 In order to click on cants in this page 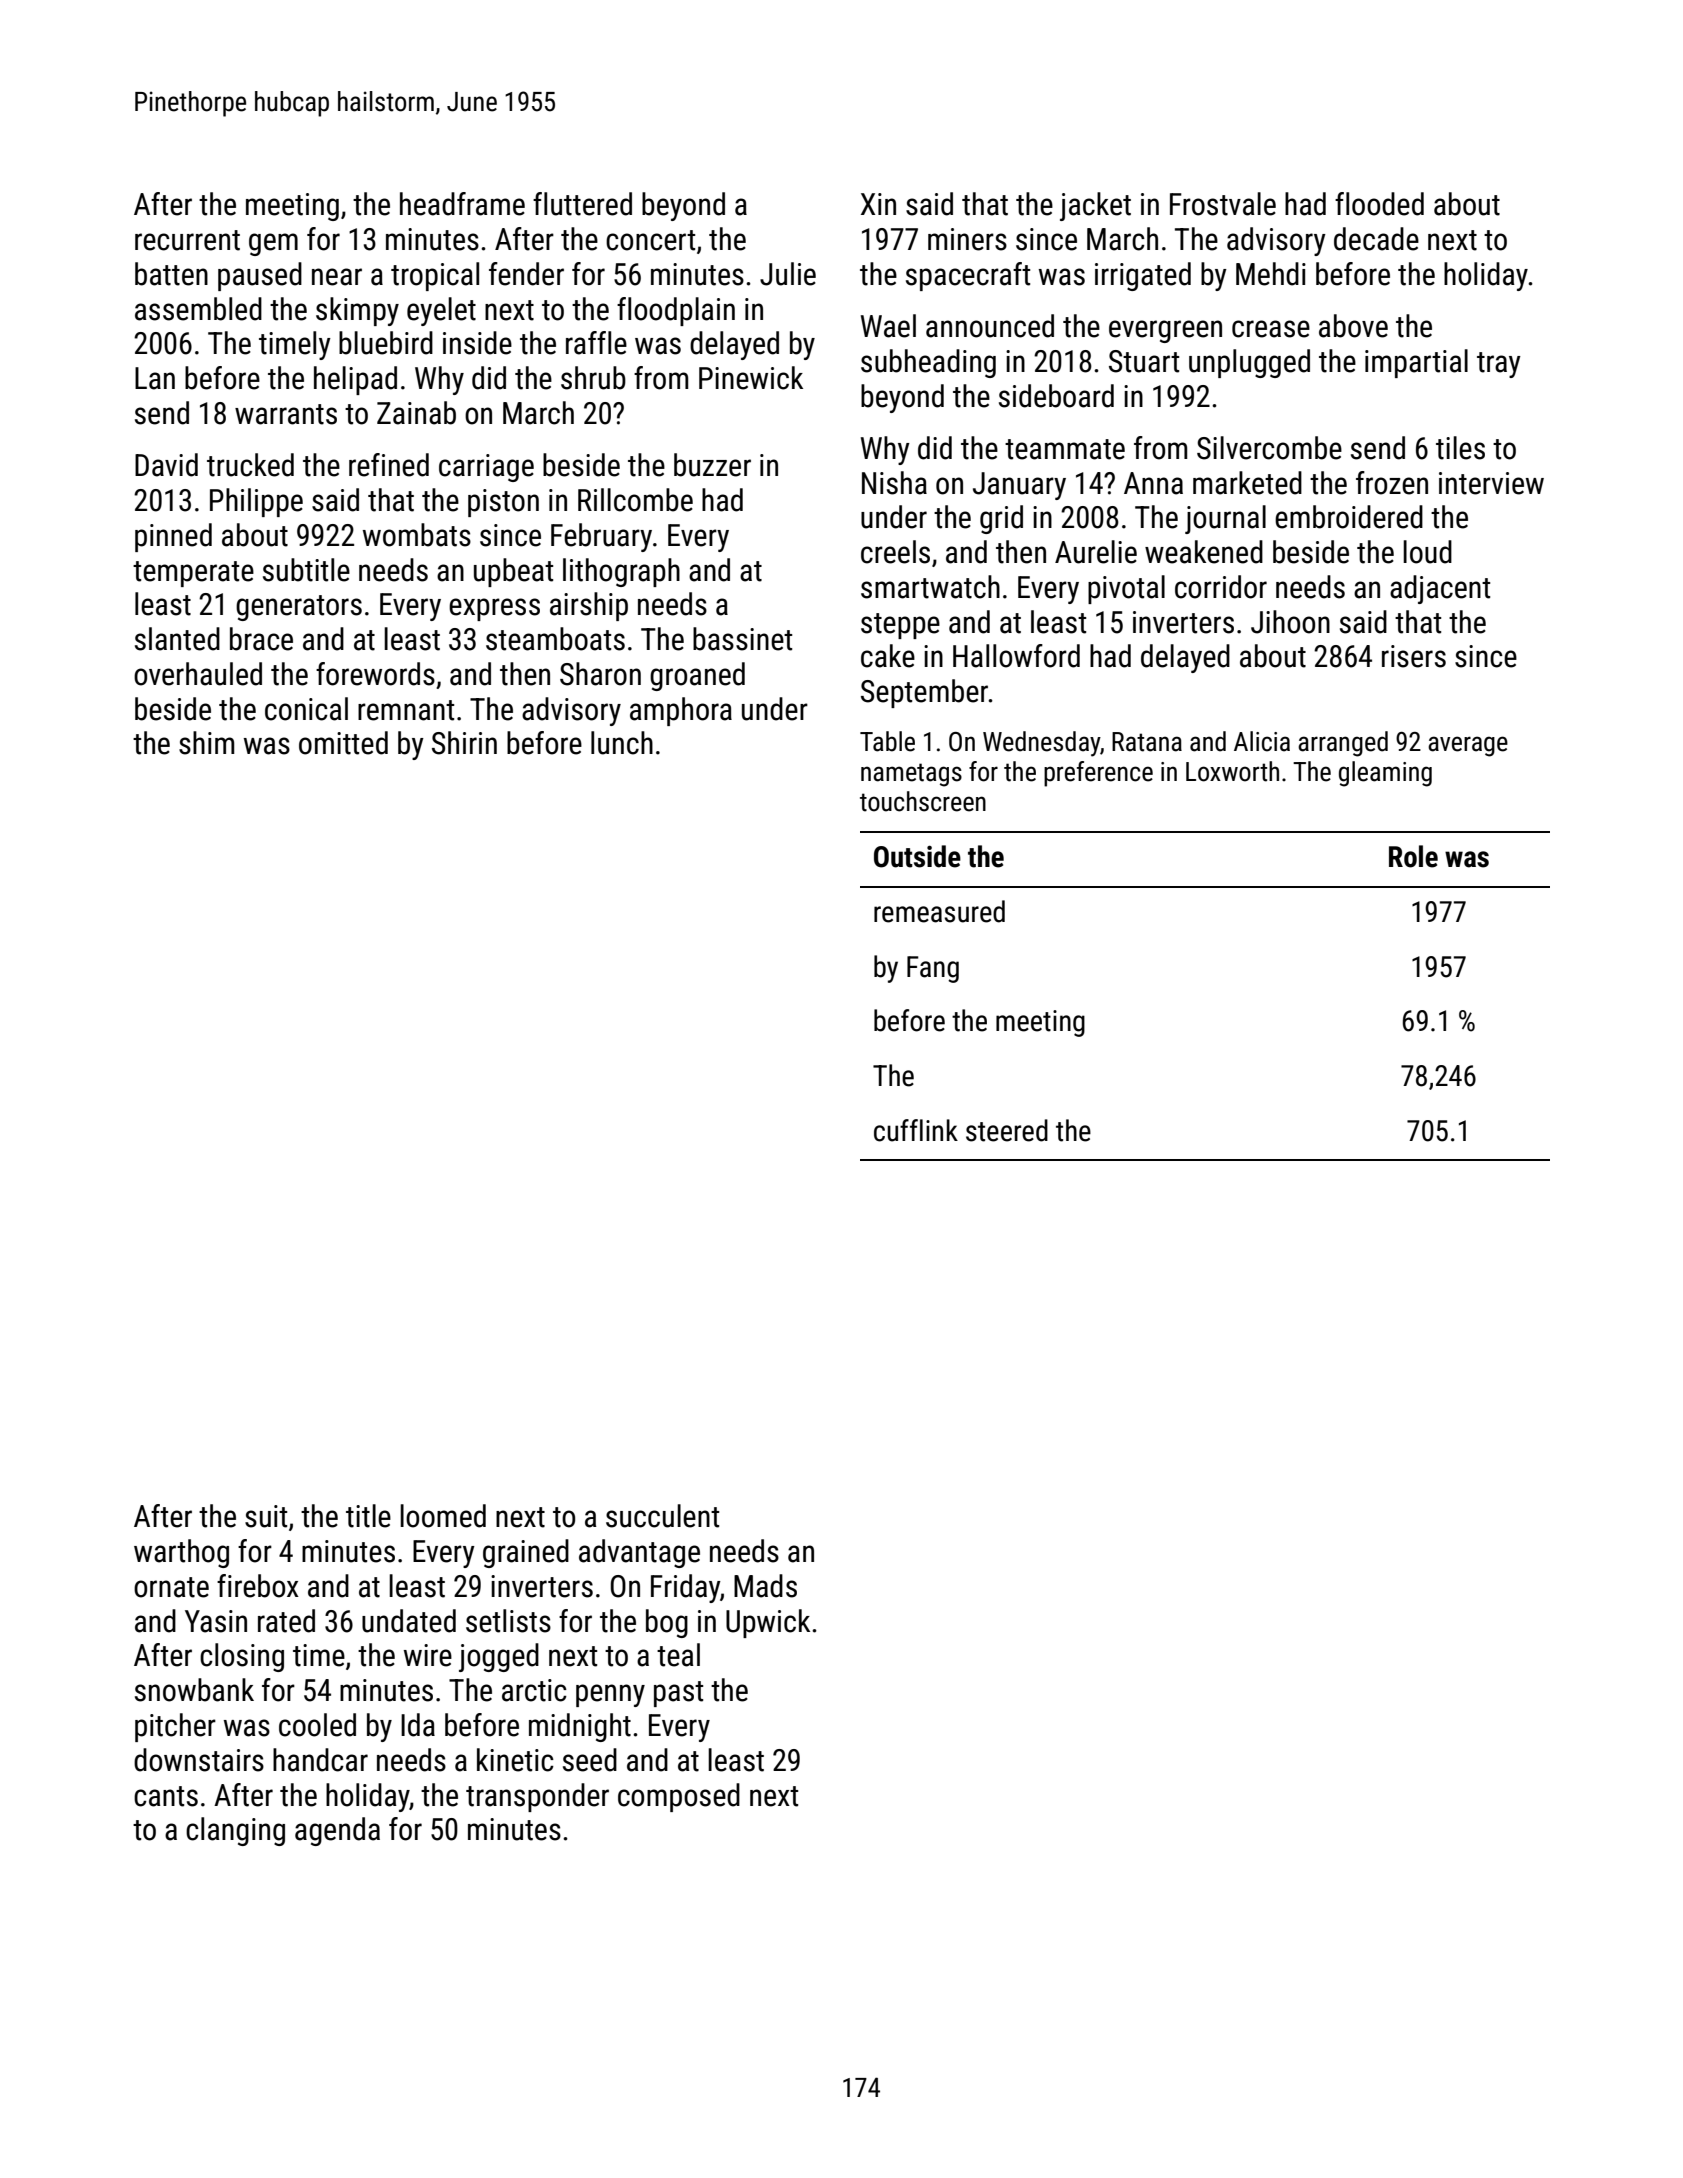, I will do `click(166, 1796)`.
